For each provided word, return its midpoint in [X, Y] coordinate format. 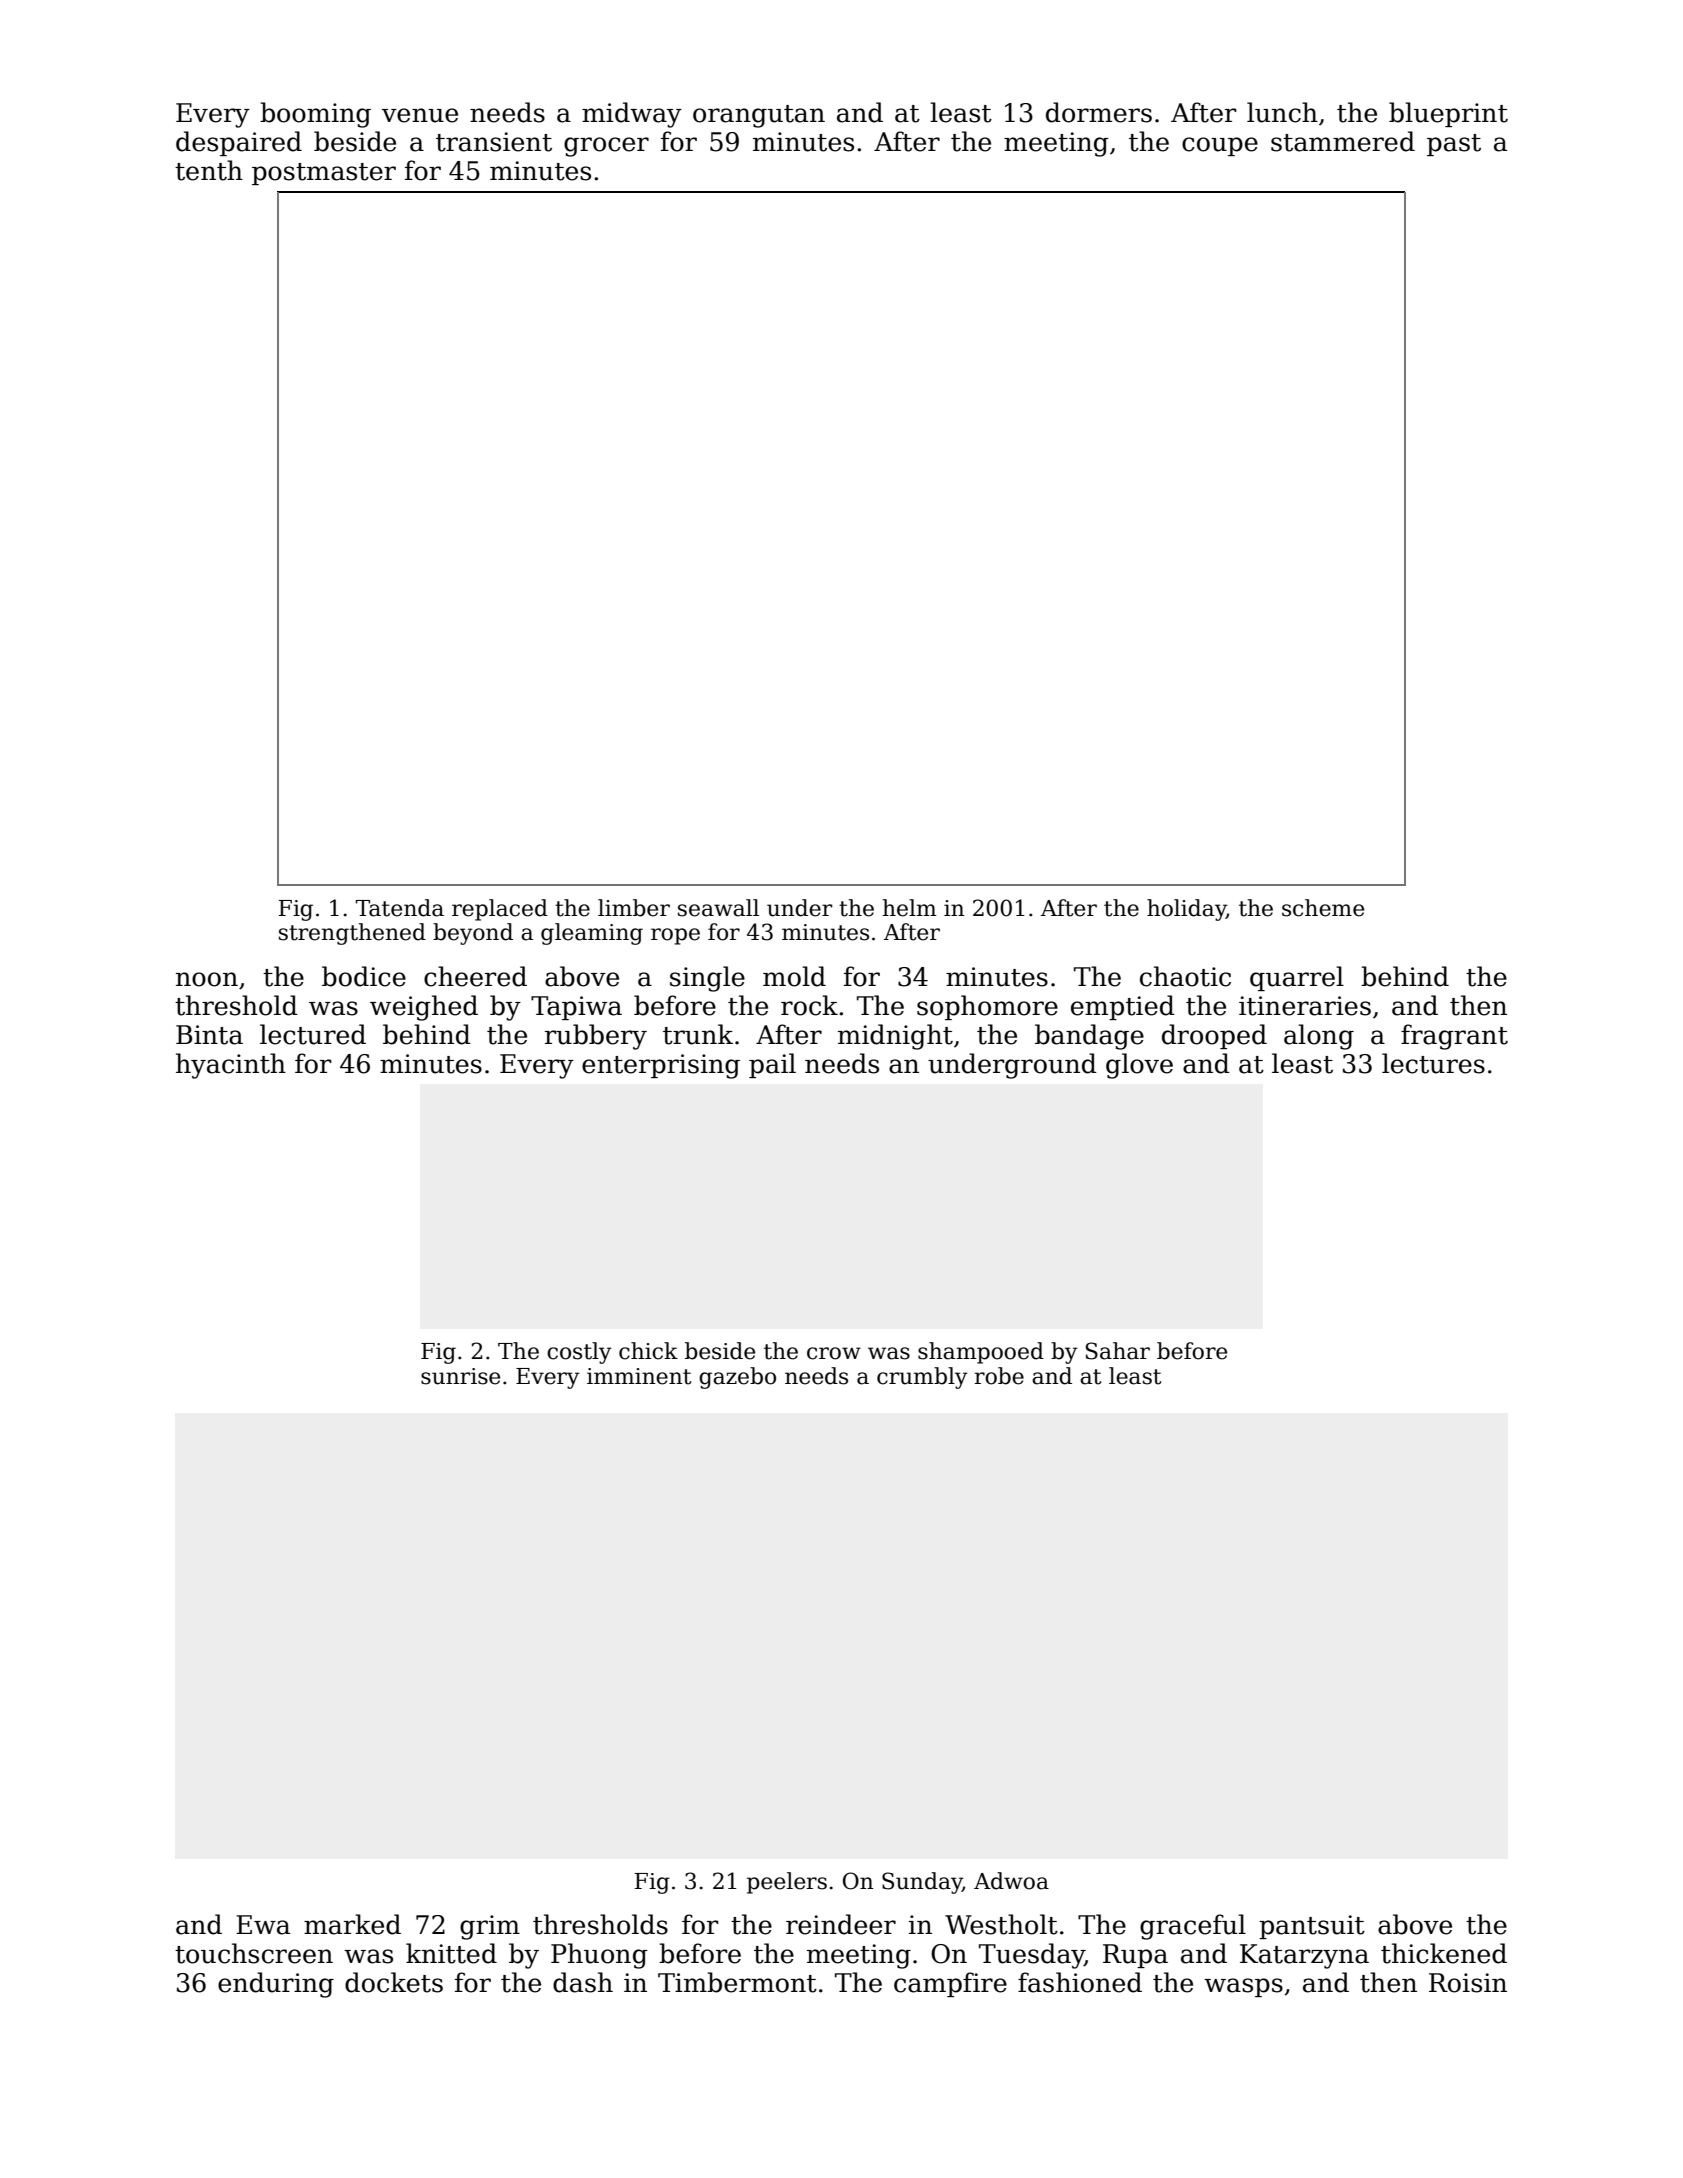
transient [494, 142]
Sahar [1118, 1351]
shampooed [981, 1353]
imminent [639, 1376]
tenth [209, 170]
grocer [606, 147]
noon [207, 979]
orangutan [759, 116]
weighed [424, 1008]
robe [999, 1376]
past [1454, 145]
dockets [394, 1982]
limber [634, 908]
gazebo [737, 1378]
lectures [1433, 1063]
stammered [1343, 141]
